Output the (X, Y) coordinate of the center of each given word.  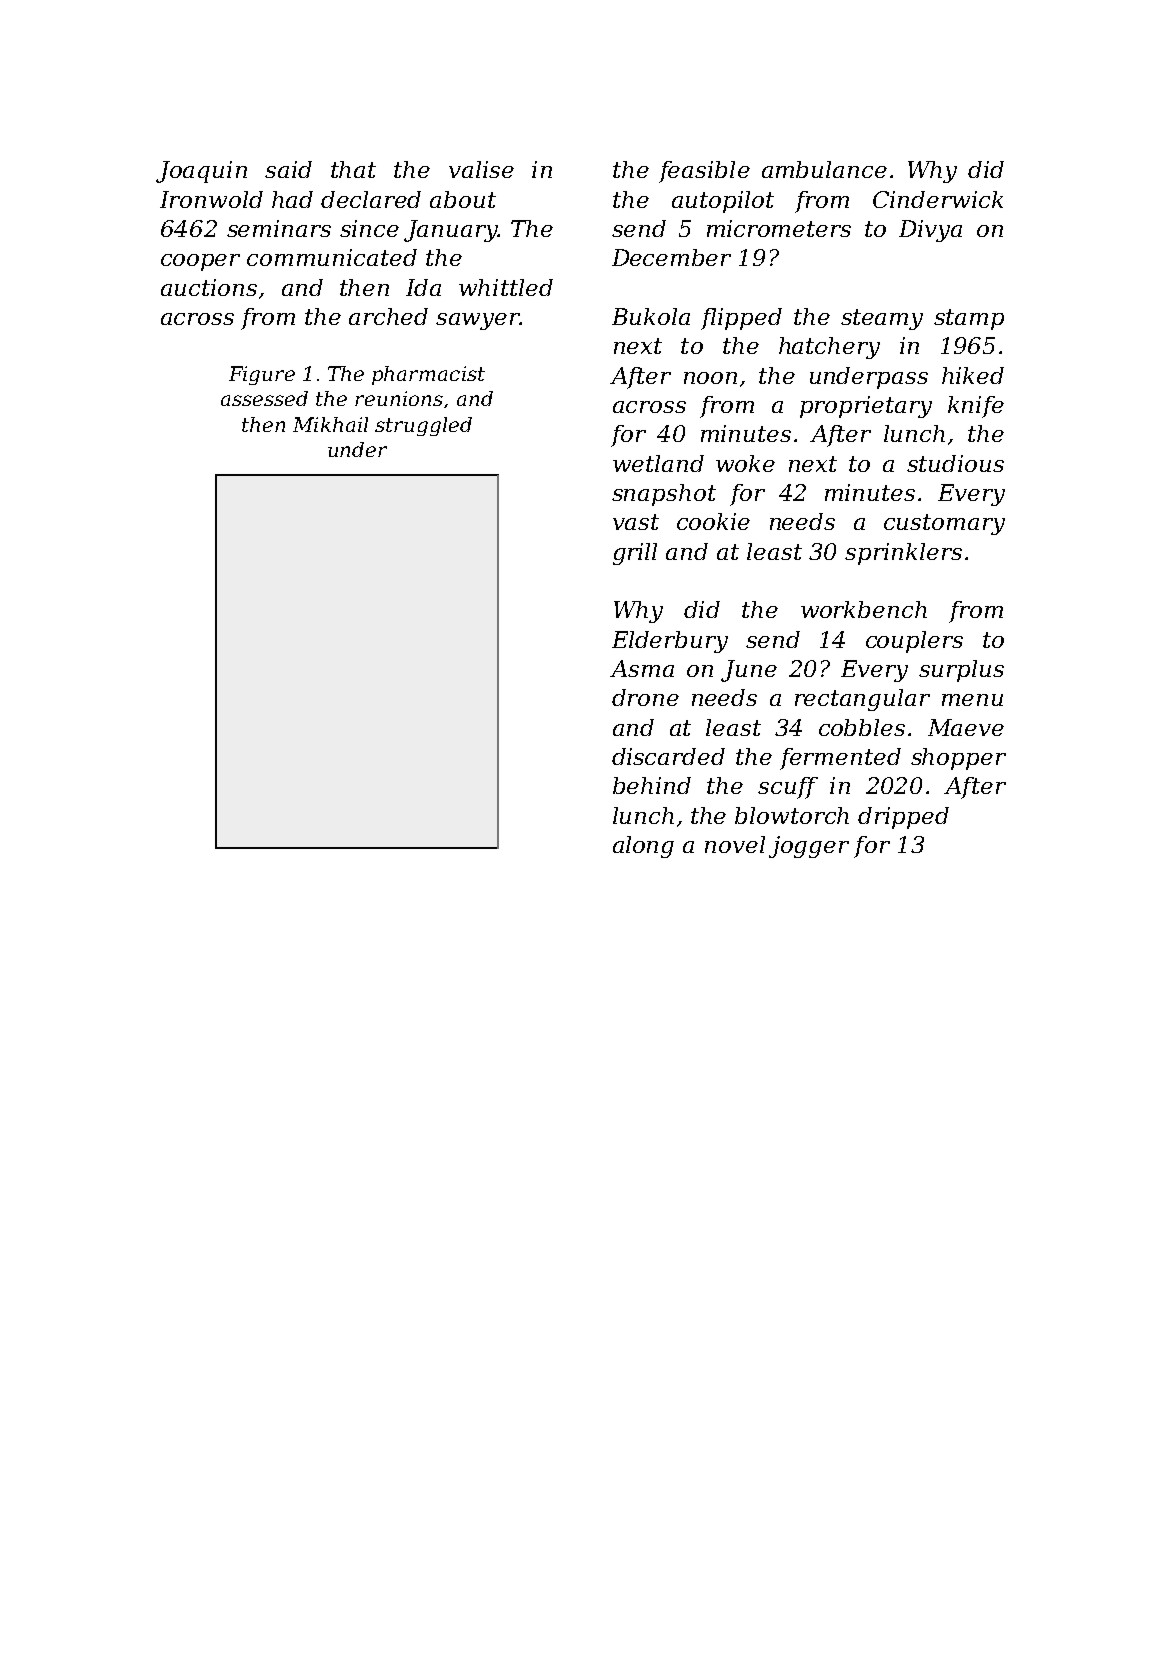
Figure (262, 375)
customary (944, 524)
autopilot (723, 202)
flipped (741, 319)
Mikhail (330, 424)
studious (955, 463)
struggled (423, 426)
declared (371, 199)
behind (652, 785)
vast (636, 522)
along (643, 847)
